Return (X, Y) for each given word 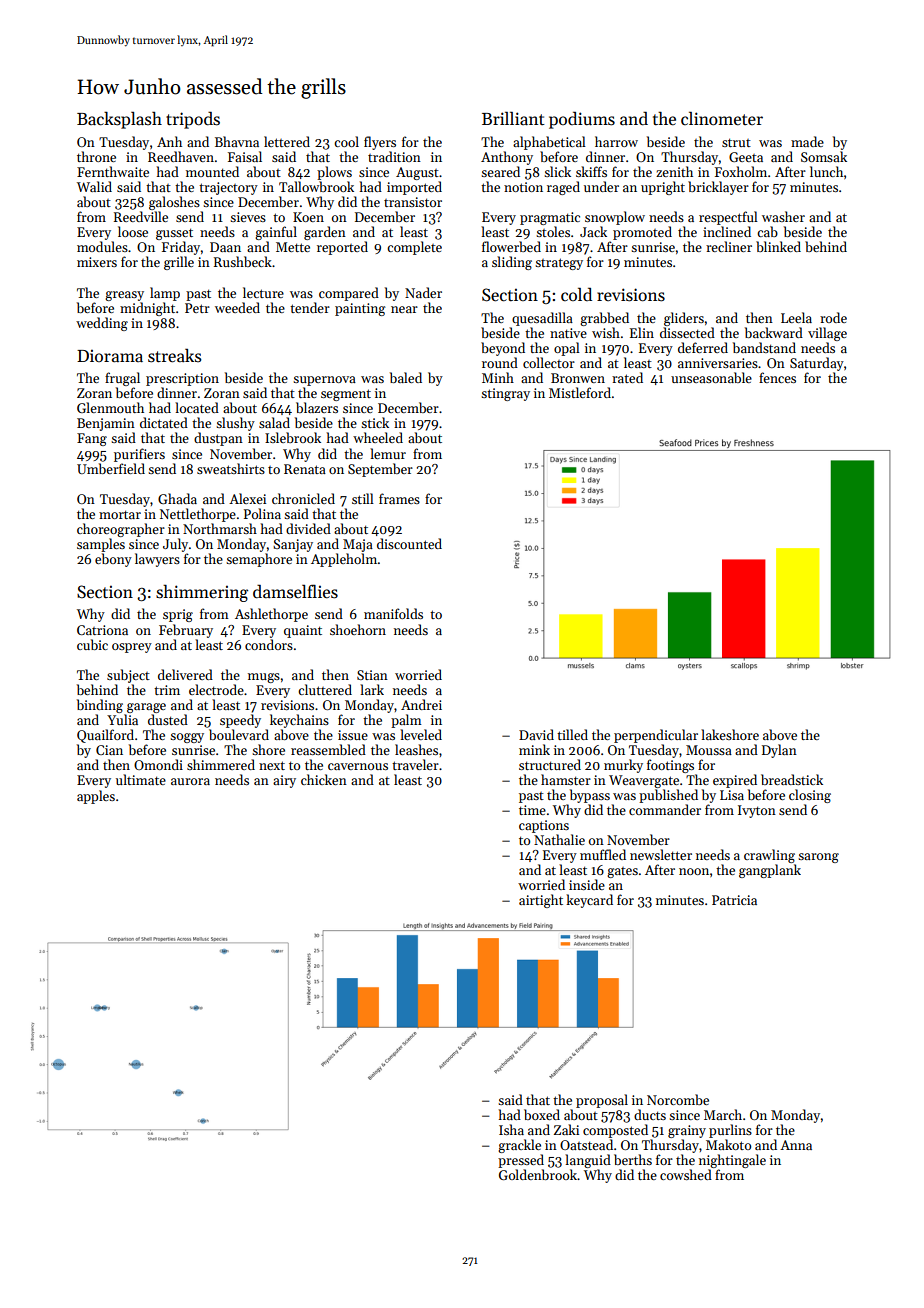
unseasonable (711, 377)
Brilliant (513, 118)
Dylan (779, 751)
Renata (305, 469)
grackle (519, 1146)
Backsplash (119, 120)
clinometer (722, 118)
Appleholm (344, 560)
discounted (409, 543)
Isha (511, 1129)
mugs (264, 678)
